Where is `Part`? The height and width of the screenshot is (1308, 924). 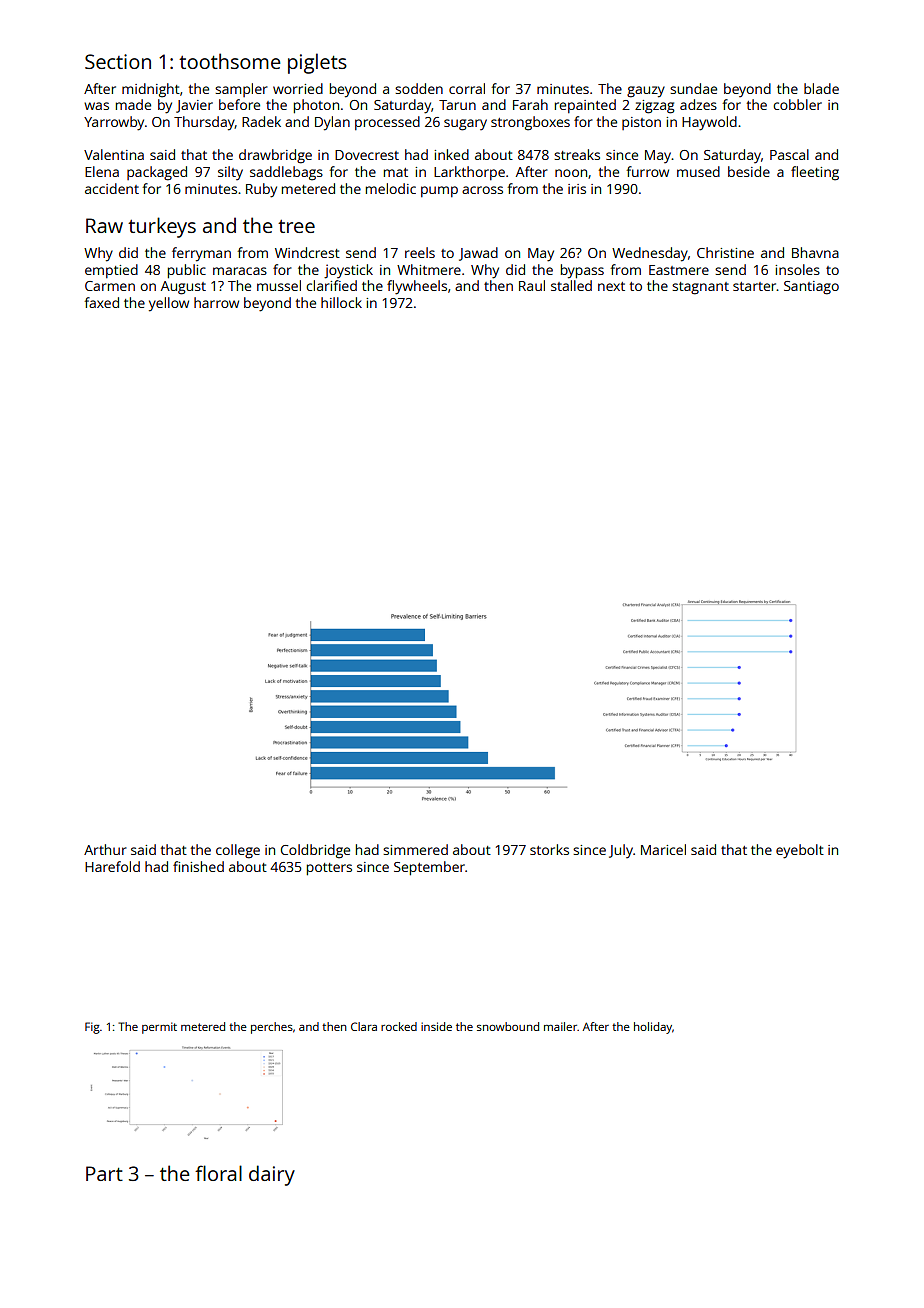 Part is located at coordinates (104, 1173).
